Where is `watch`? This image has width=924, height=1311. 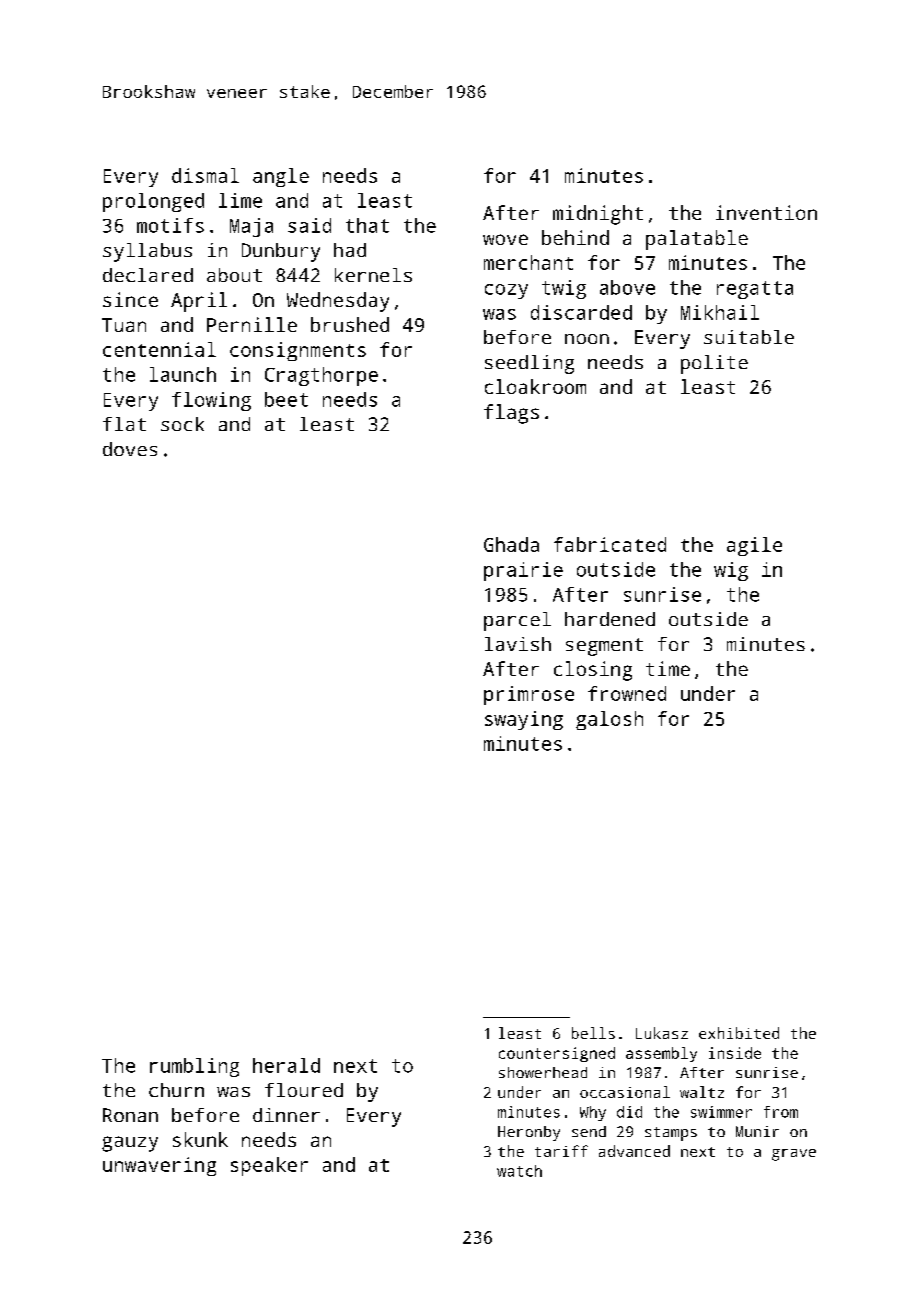 watch is located at coordinates (519, 1171).
